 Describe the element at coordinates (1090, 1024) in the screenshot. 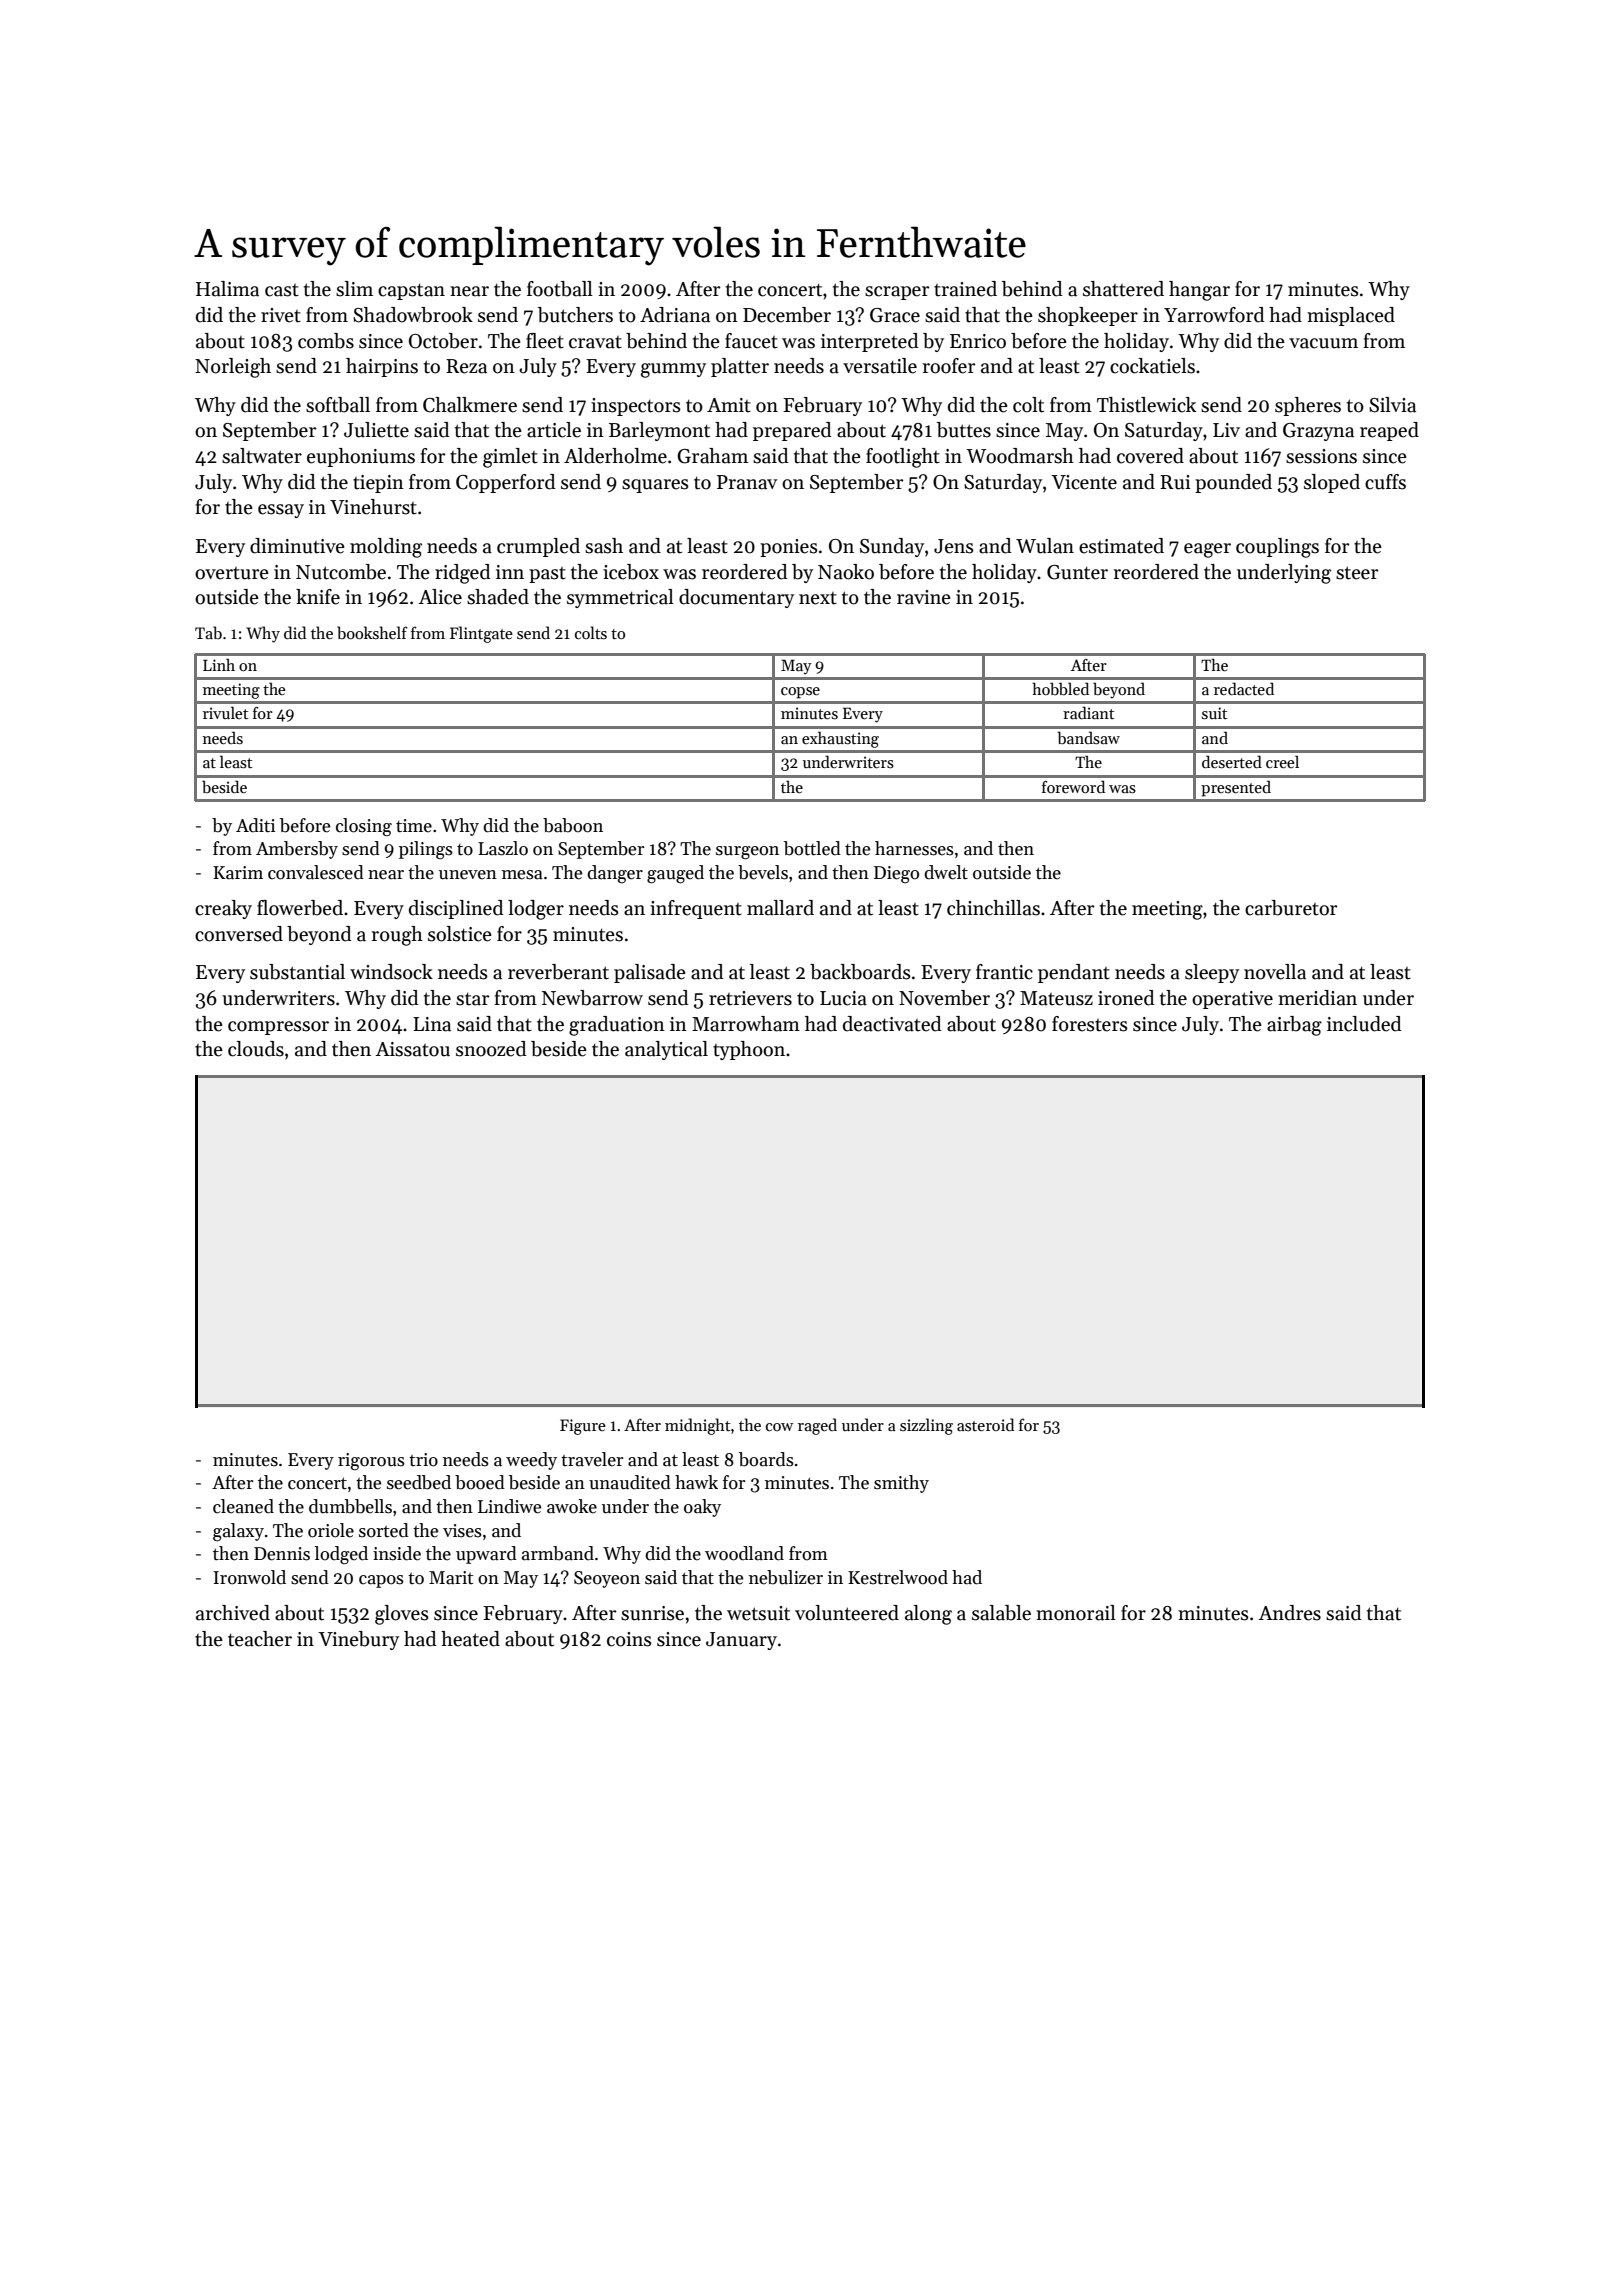

I see `foresters` at that location.
